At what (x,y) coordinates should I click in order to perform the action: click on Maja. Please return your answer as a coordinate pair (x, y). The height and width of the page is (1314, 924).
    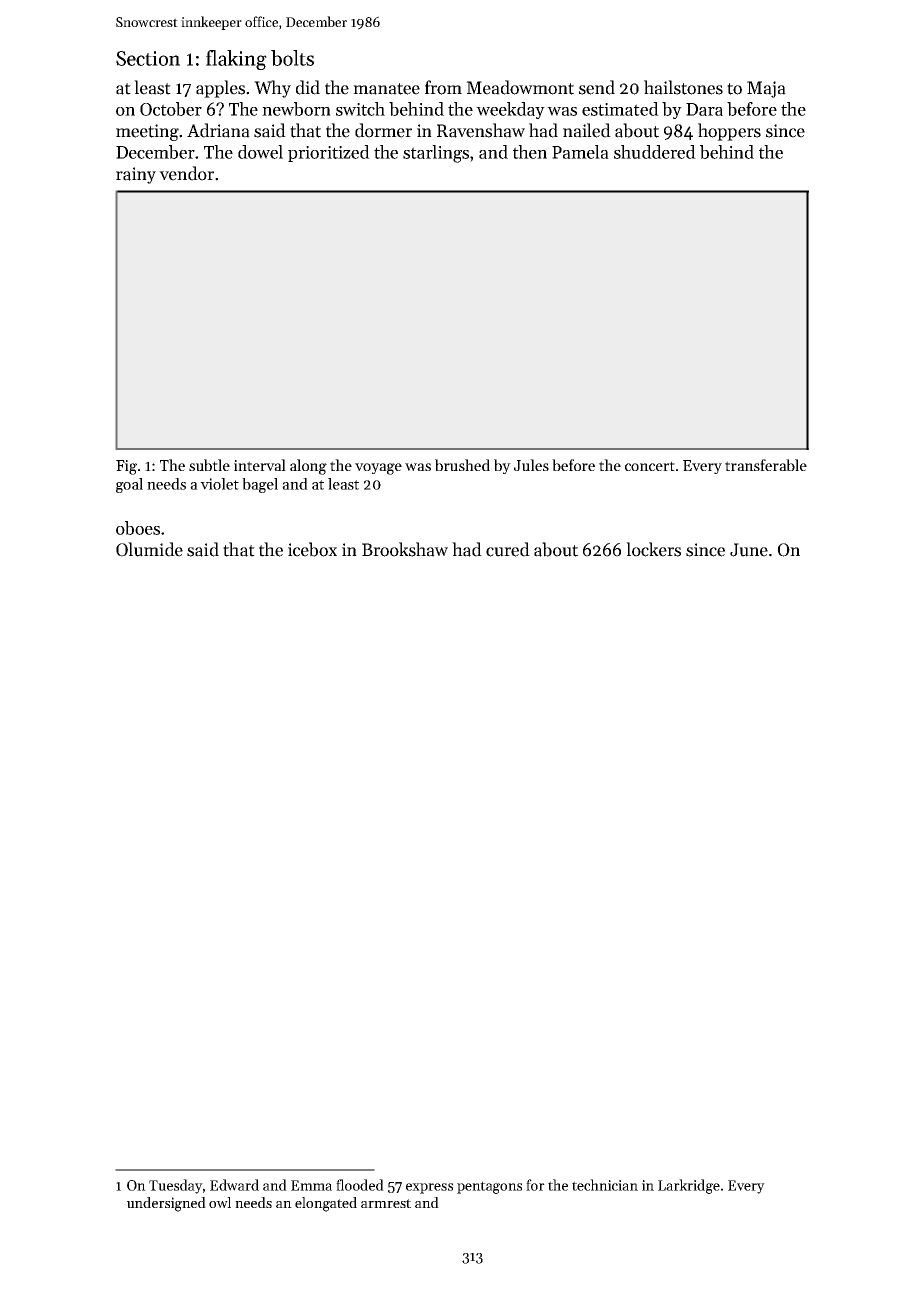
    Looking at the image, I should click on (766, 89).
